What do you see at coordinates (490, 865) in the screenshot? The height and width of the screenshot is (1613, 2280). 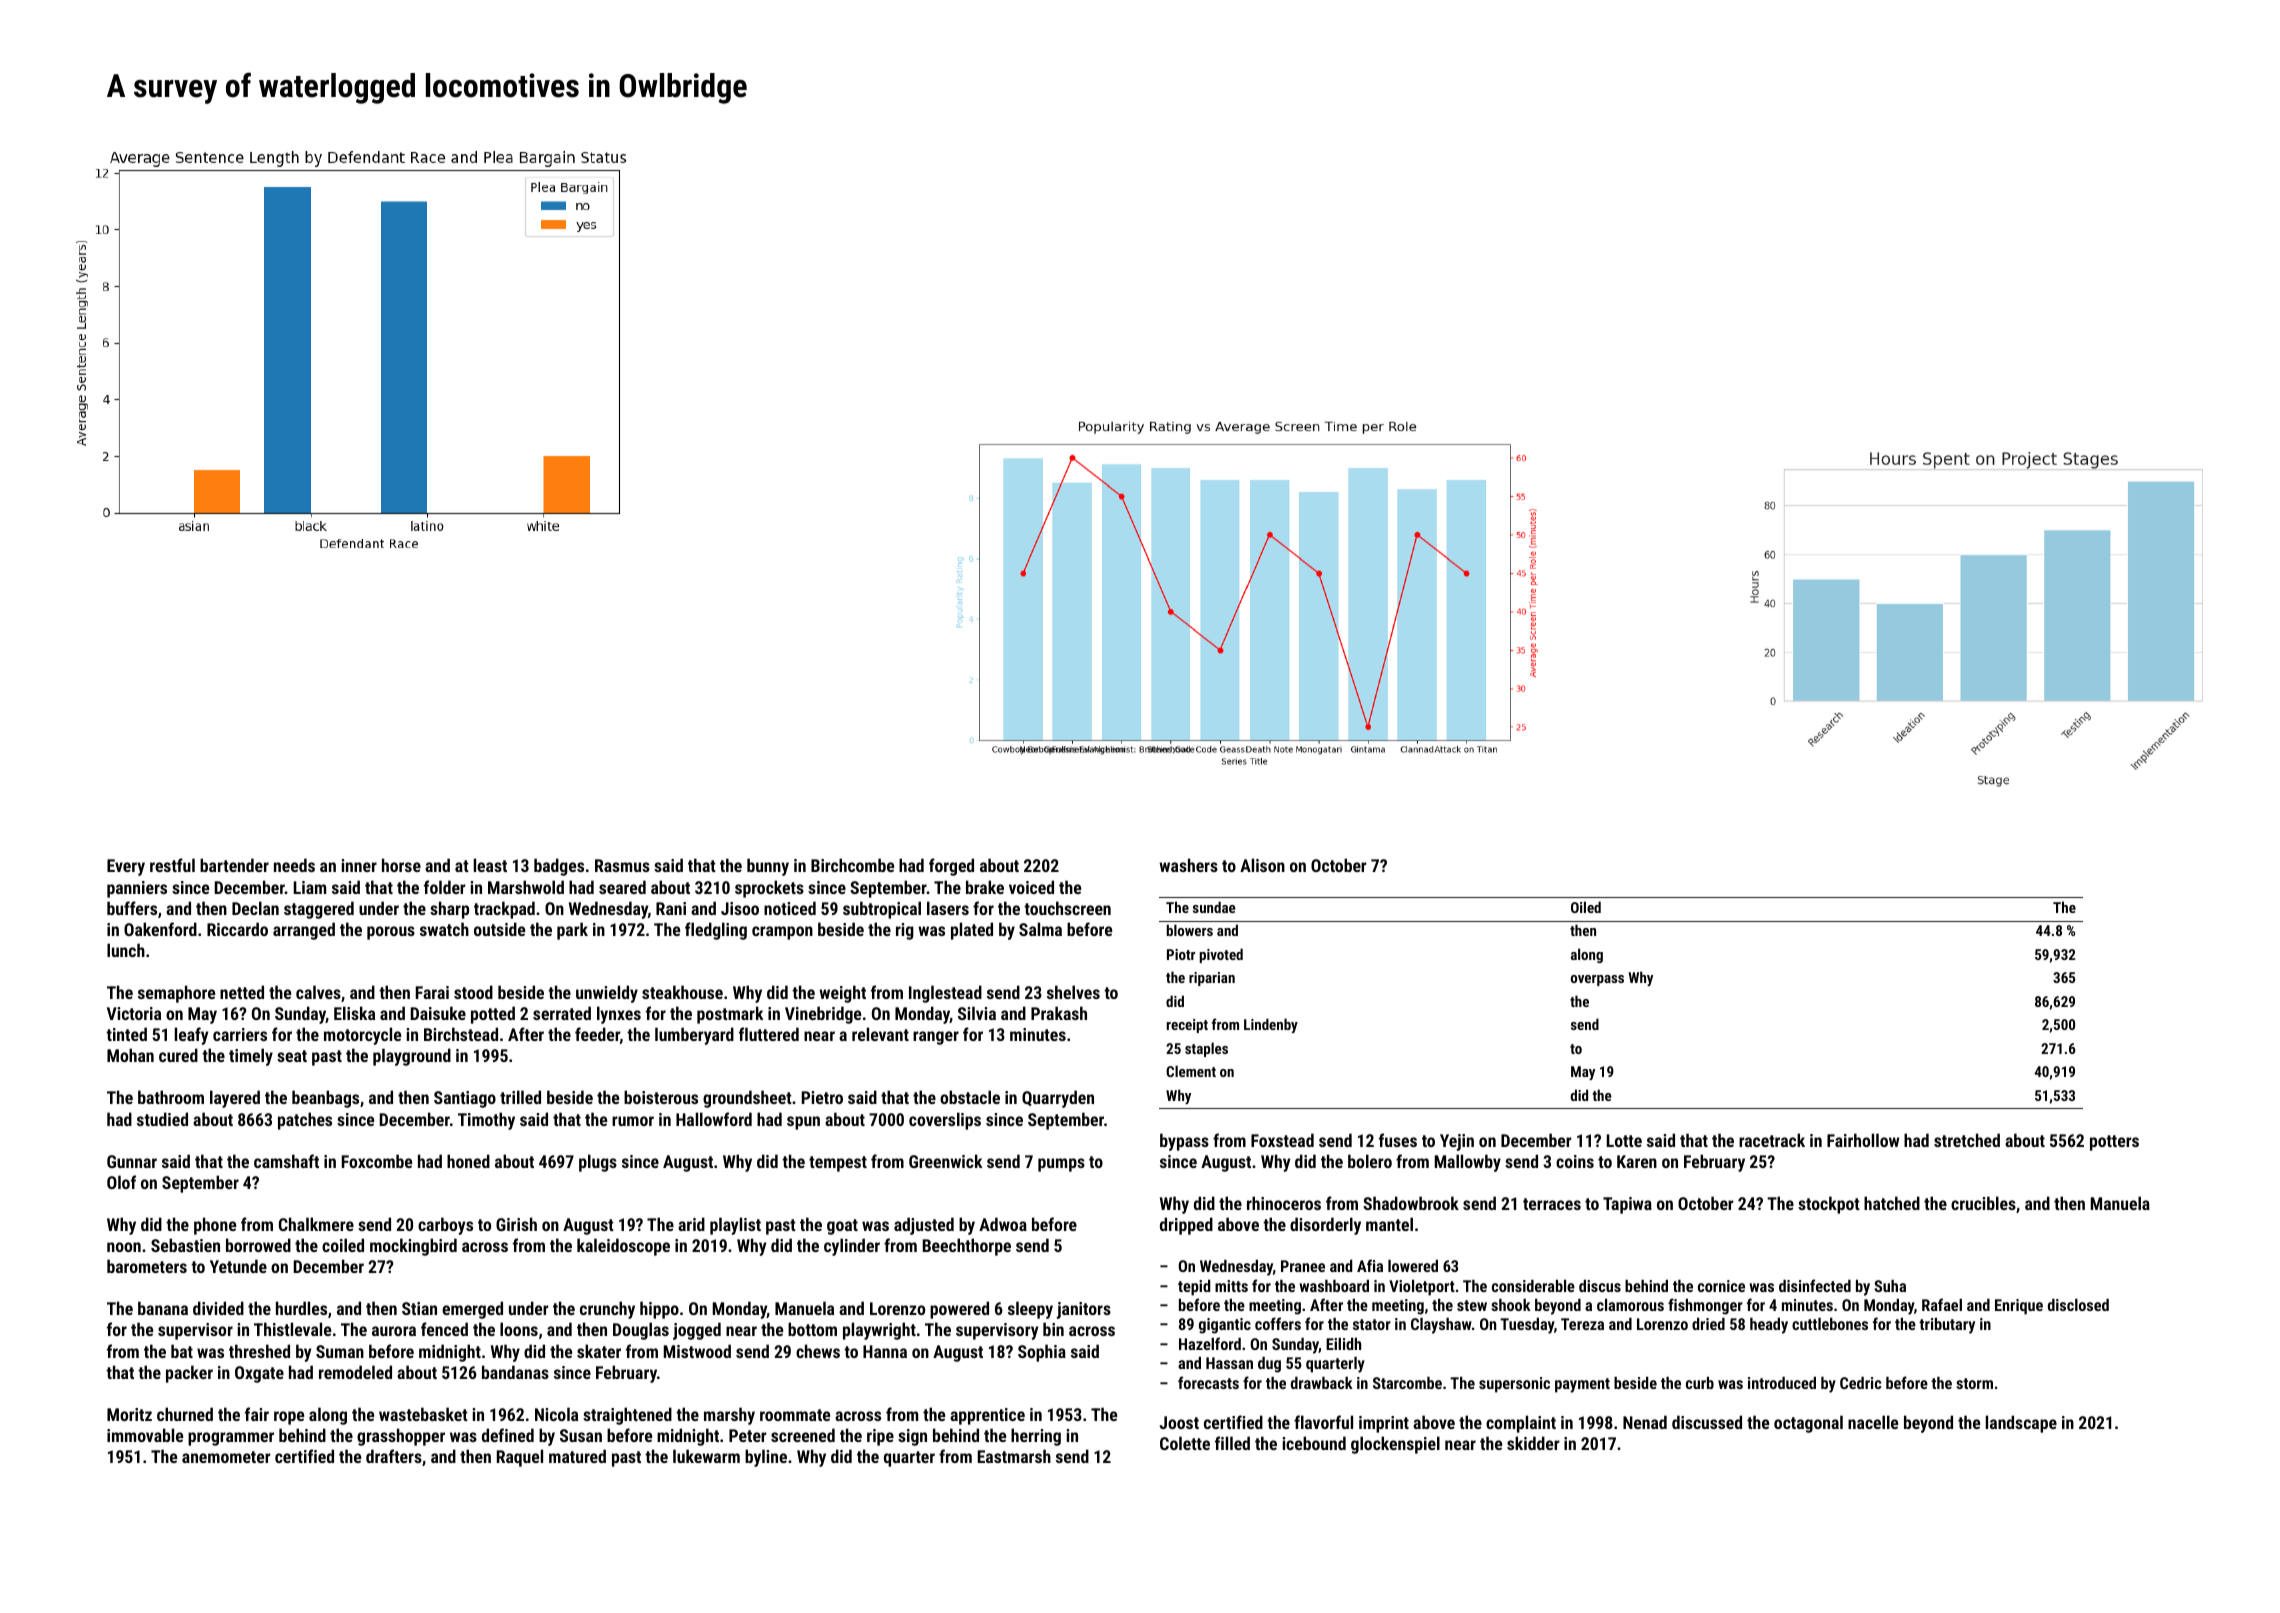 I see `least` at bounding box center [490, 865].
